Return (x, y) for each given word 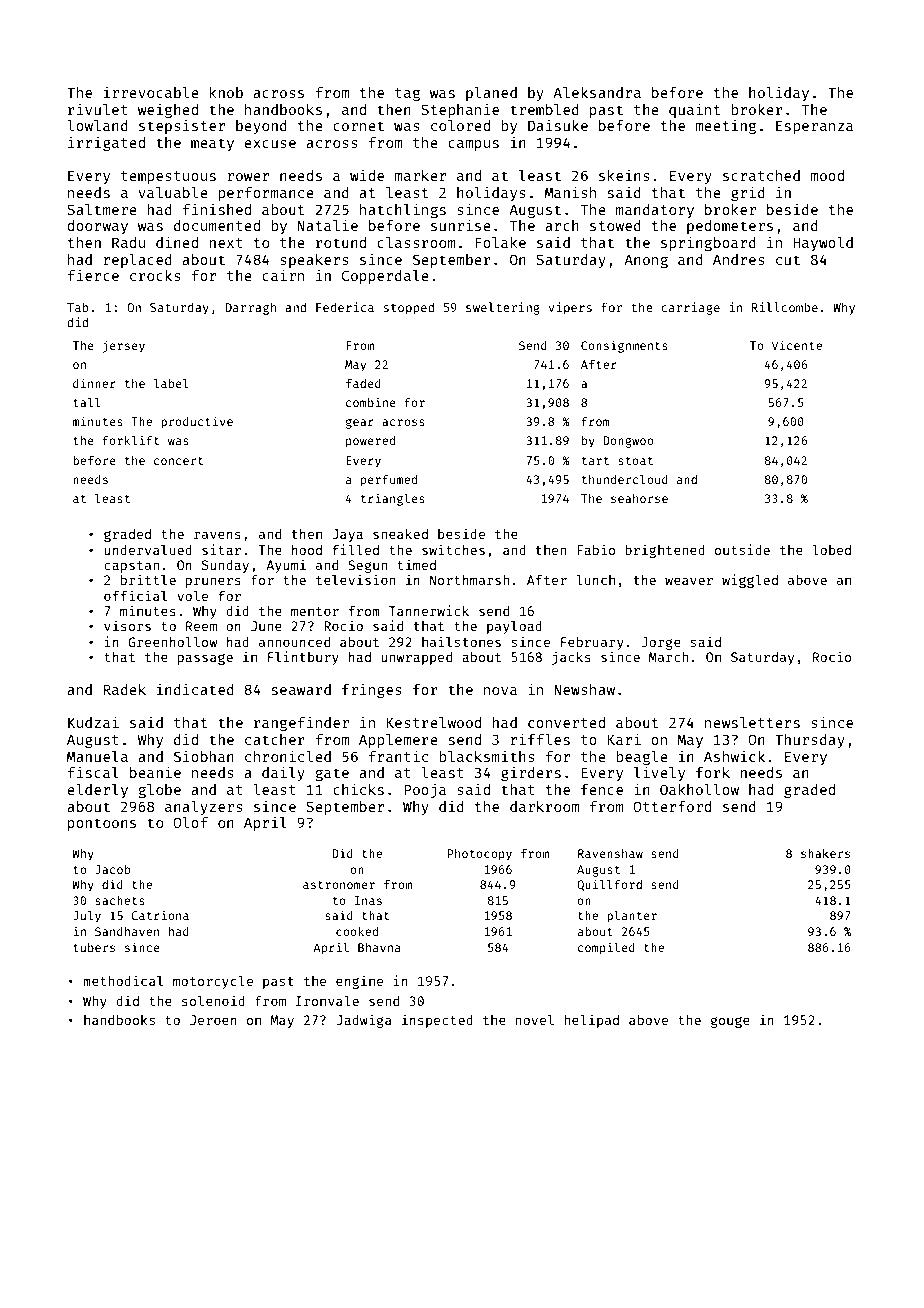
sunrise (461, 225)
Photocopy (480, 855)
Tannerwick (429, 610)
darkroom (544, 806)
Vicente (797, 345)
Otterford (672, 806)
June (266, 626)
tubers (94, 947)
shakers (825, 853)
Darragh (250, 308)
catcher (275, 739)
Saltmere (102, 209)
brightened (665, 551)
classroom (416, 242)
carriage (690, 308)
